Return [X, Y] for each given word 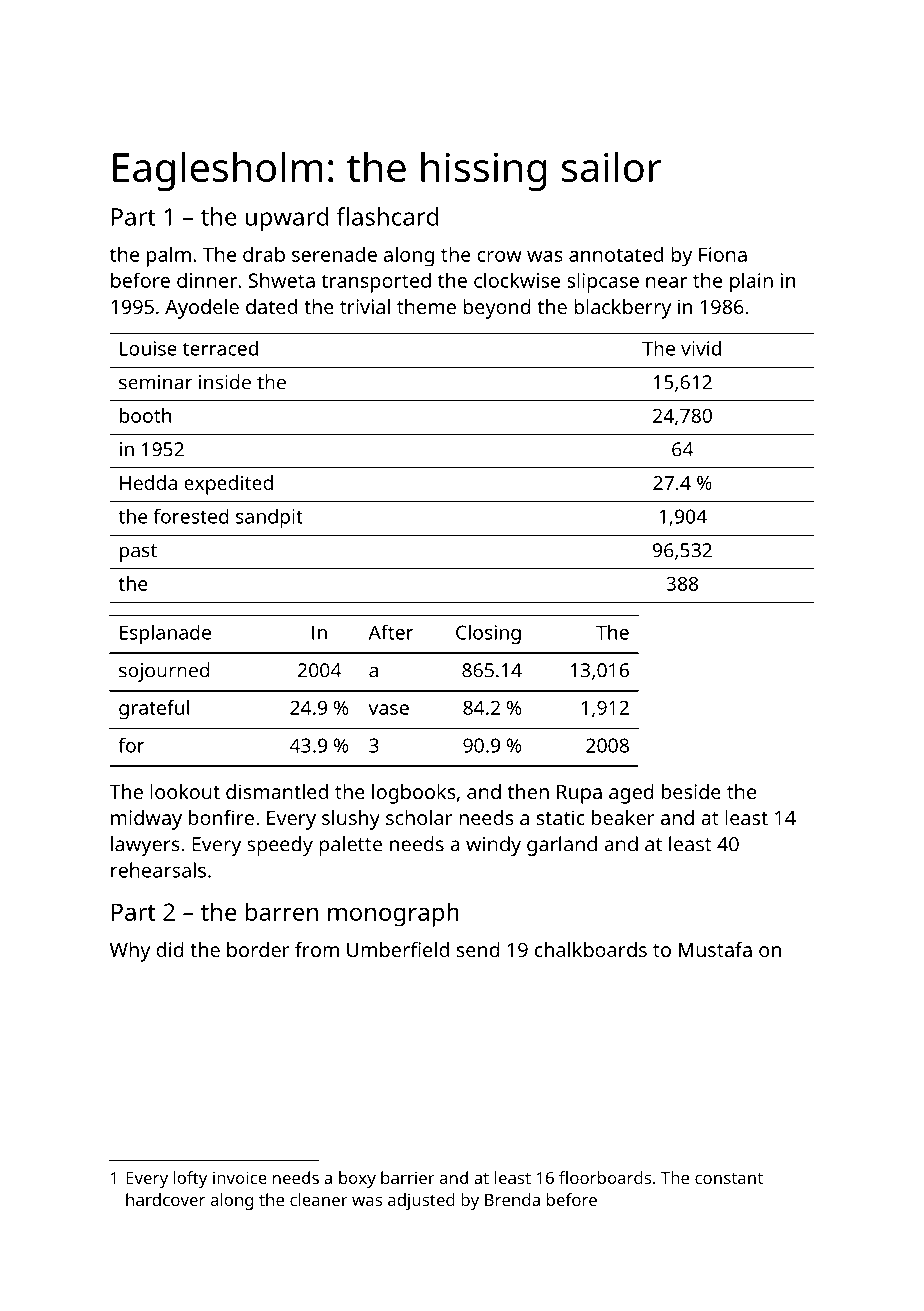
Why [130, 952]
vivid [701, 348]
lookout [185, 791]
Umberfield [398, 949]
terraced [220, 348]
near [666, 282]
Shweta [282, 280]
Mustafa [715, 949]
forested [191, 516]
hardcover [165, 1199]
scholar [419, 817]
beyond [497, 309]
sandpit [269, 518]
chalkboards [591, 949]
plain [751, 282]
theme [426, 306]
